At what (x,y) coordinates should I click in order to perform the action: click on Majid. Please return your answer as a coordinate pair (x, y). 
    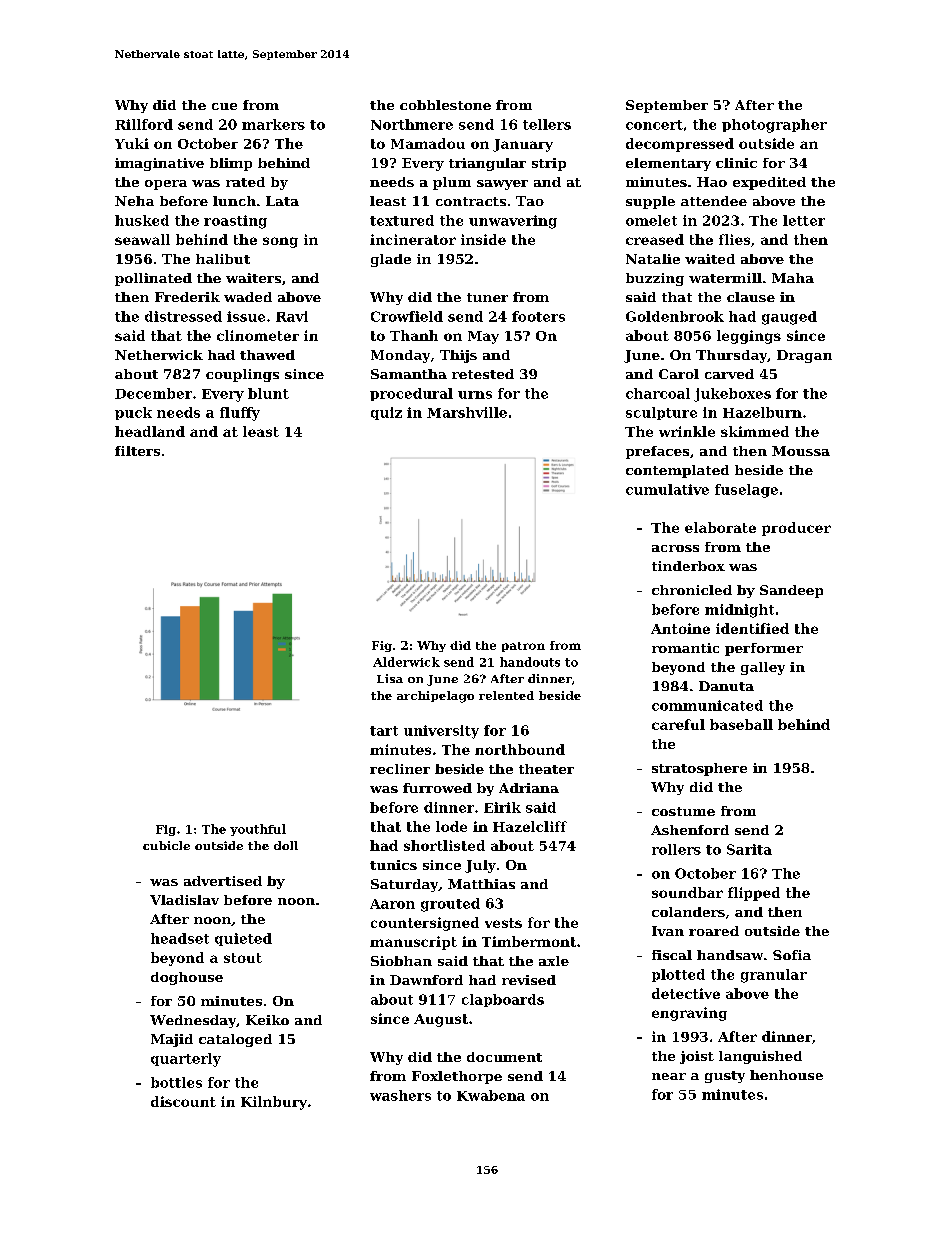
    Looking at the image, I should click on (172, 1040).
